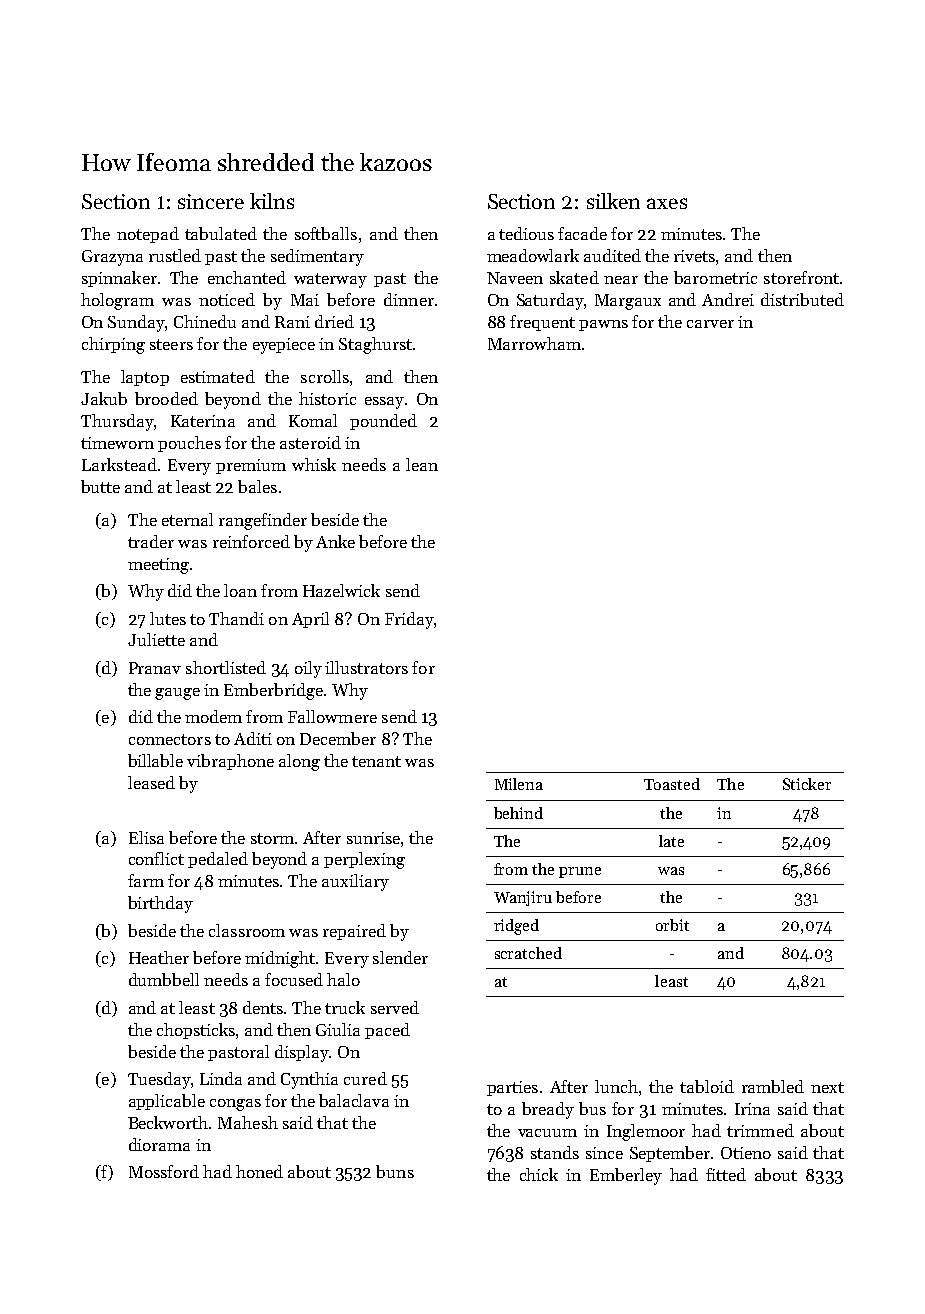  What do you see at coordinates (613, 201) in the screenshot?
I see `silken` at bounding box center [613, 201].
